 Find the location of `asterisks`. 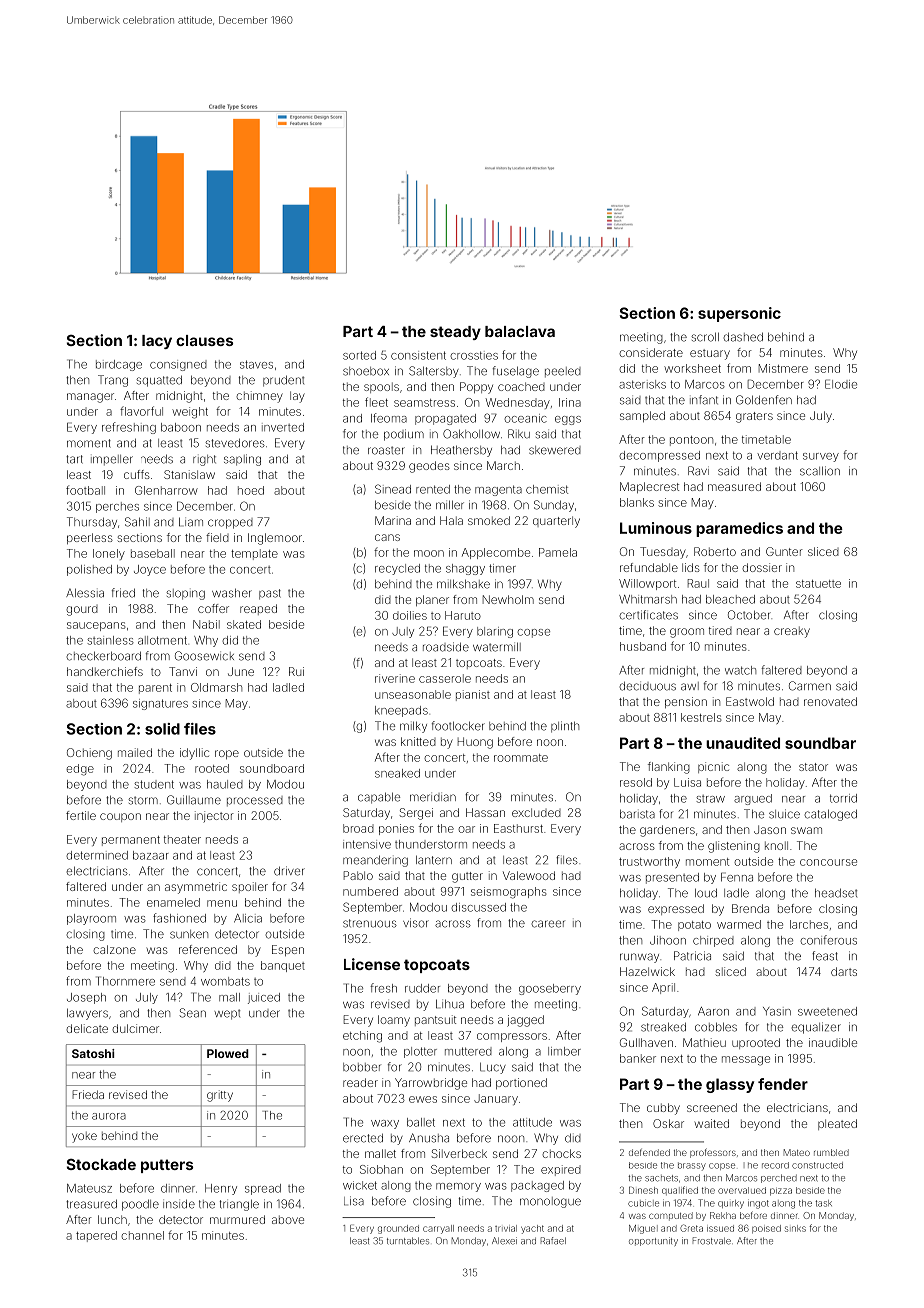

asterisks is located at coordinates (642, 384).
